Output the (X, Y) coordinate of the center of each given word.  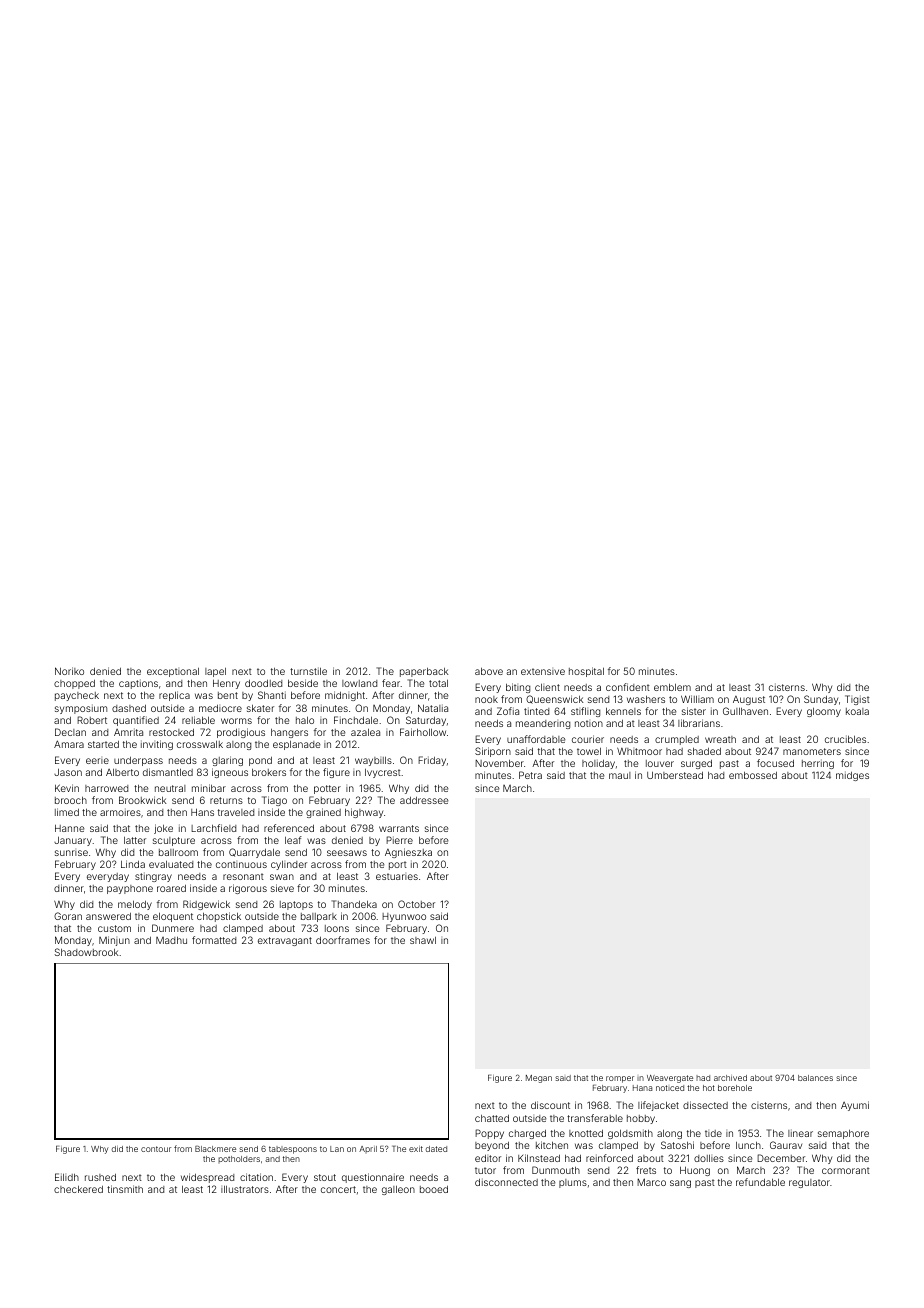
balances (815, 1078)
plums (573, 1183)
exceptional (173, 672)
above (489, 671)
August (749, 700)
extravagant (285, 941)
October (416, 904)
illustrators (245, 1189)
